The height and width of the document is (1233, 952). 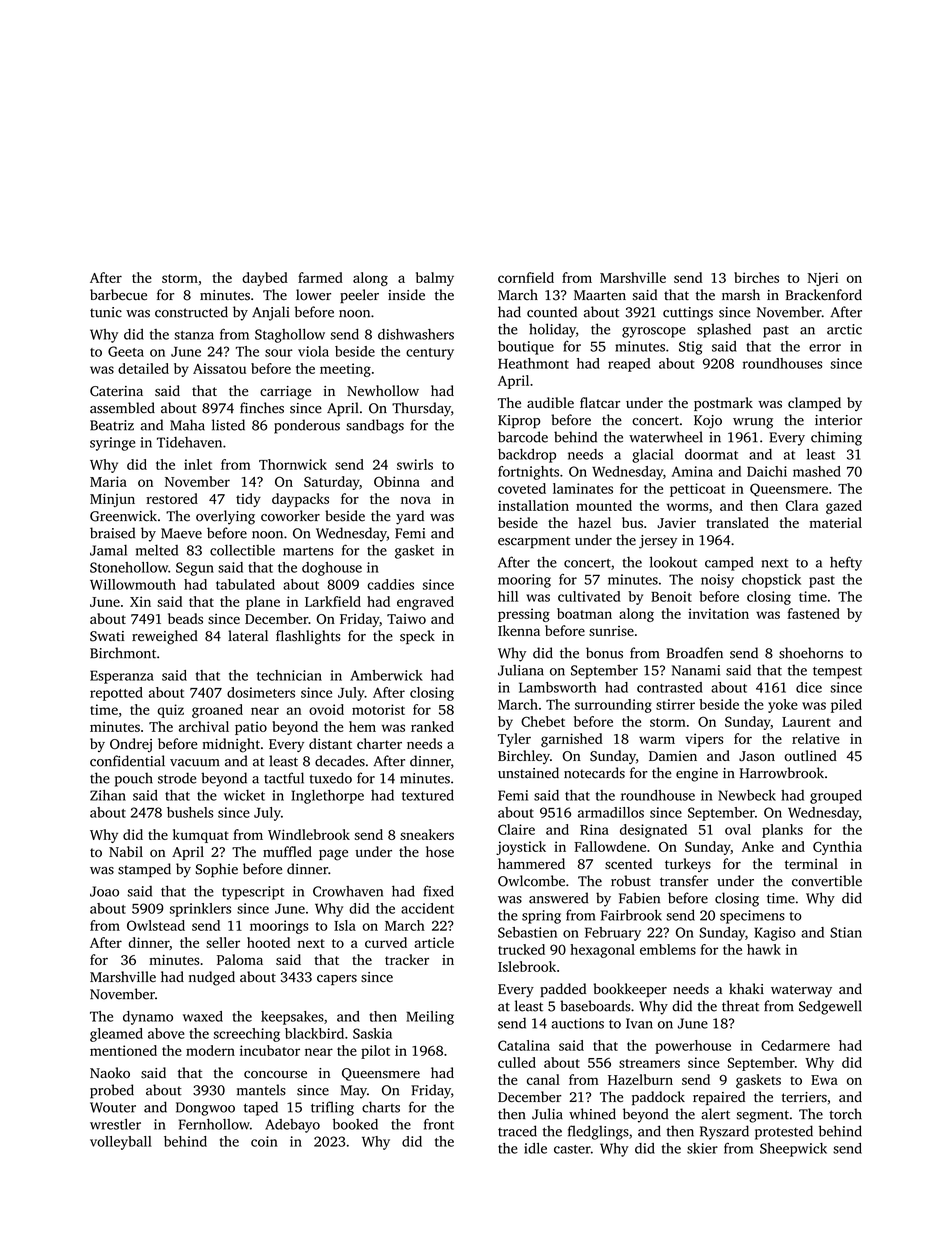 I want to click on Cedarmere, so click(x=795, y=1045).
